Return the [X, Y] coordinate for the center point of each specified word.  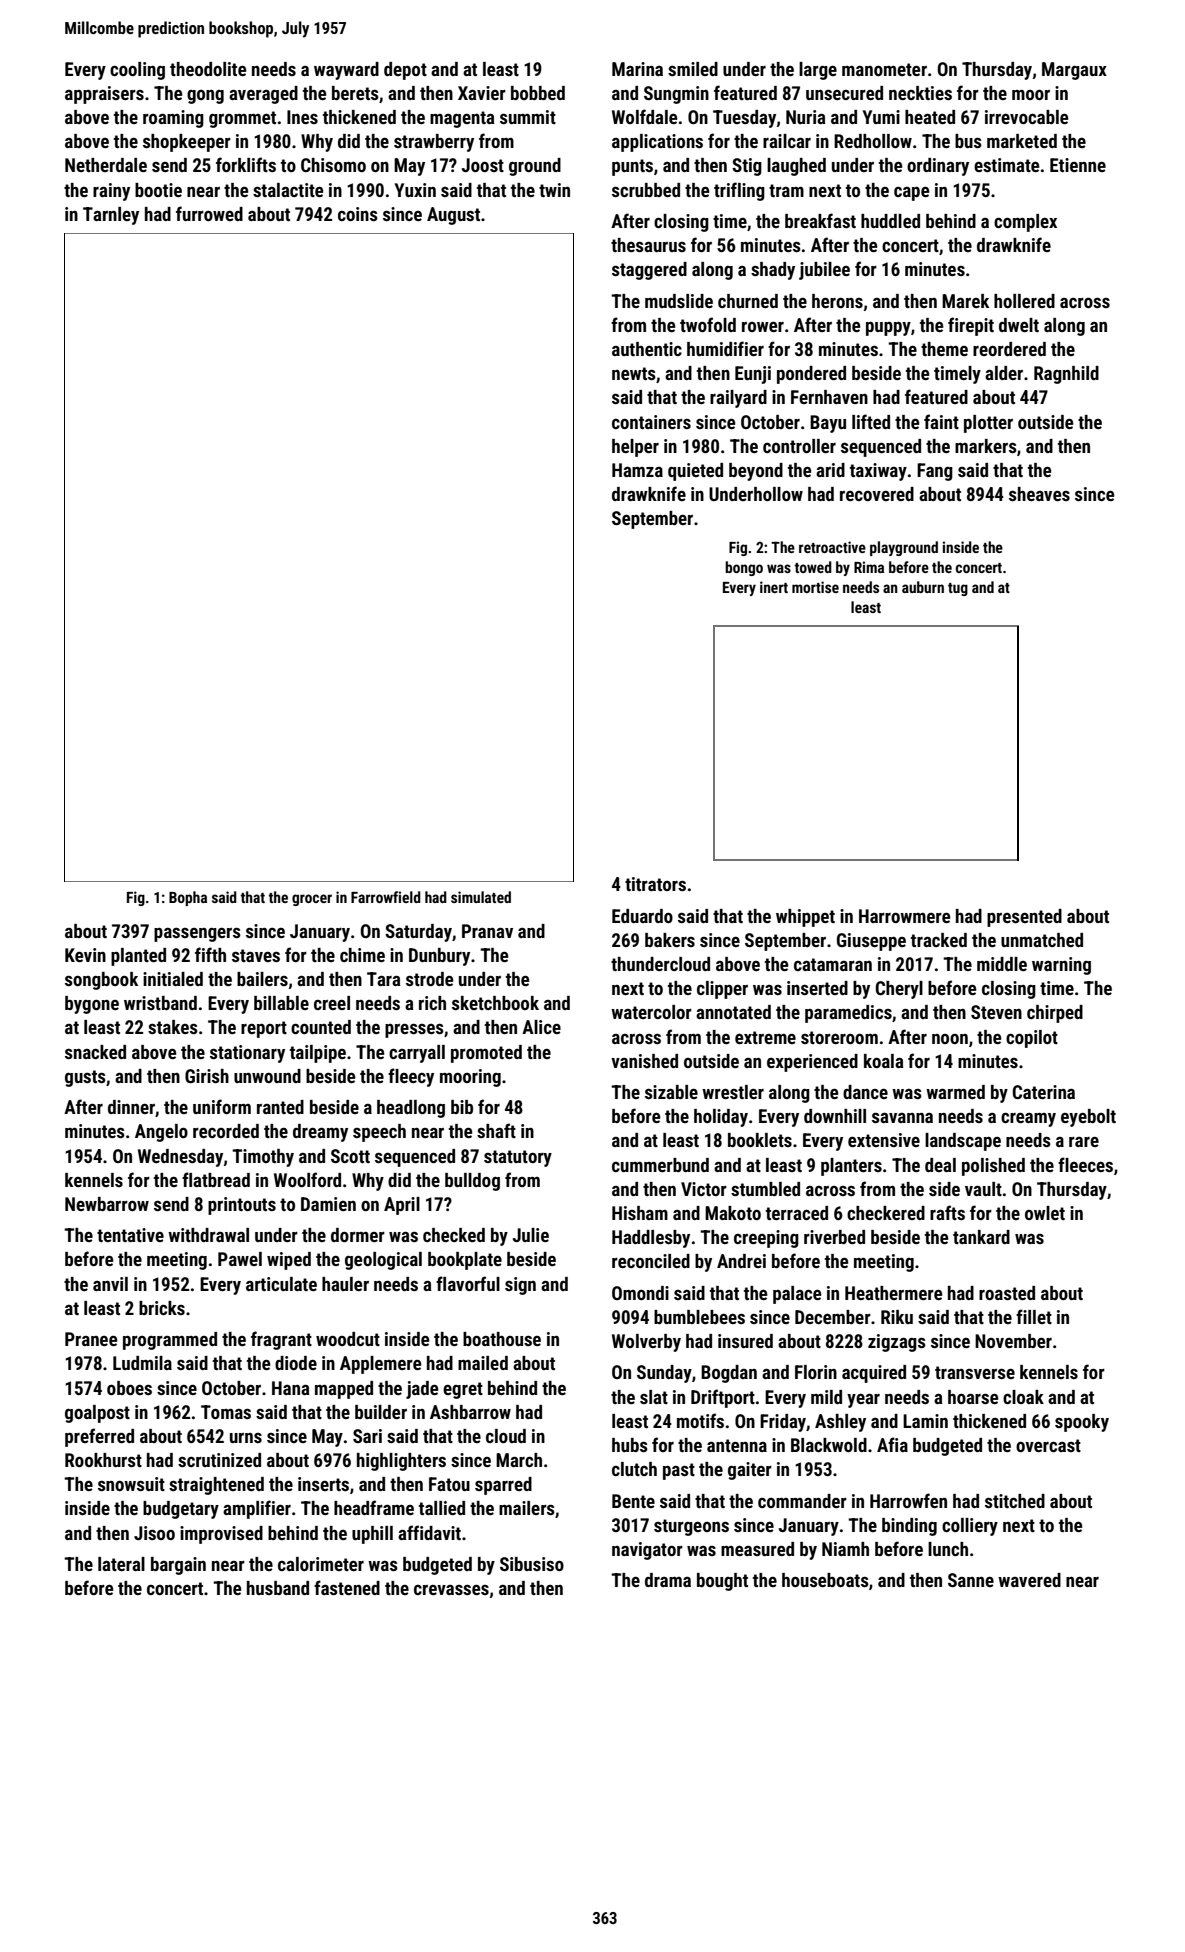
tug [958, 589]
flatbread [216, 1179]
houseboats [825, 1580]
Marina [637, 69]
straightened [216, 1486]
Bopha [188, 898]
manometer [884, 69]
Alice [541, 1027]
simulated [481, 897]
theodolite [208, 69]
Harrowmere [904, 916]
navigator [647, 1551]
